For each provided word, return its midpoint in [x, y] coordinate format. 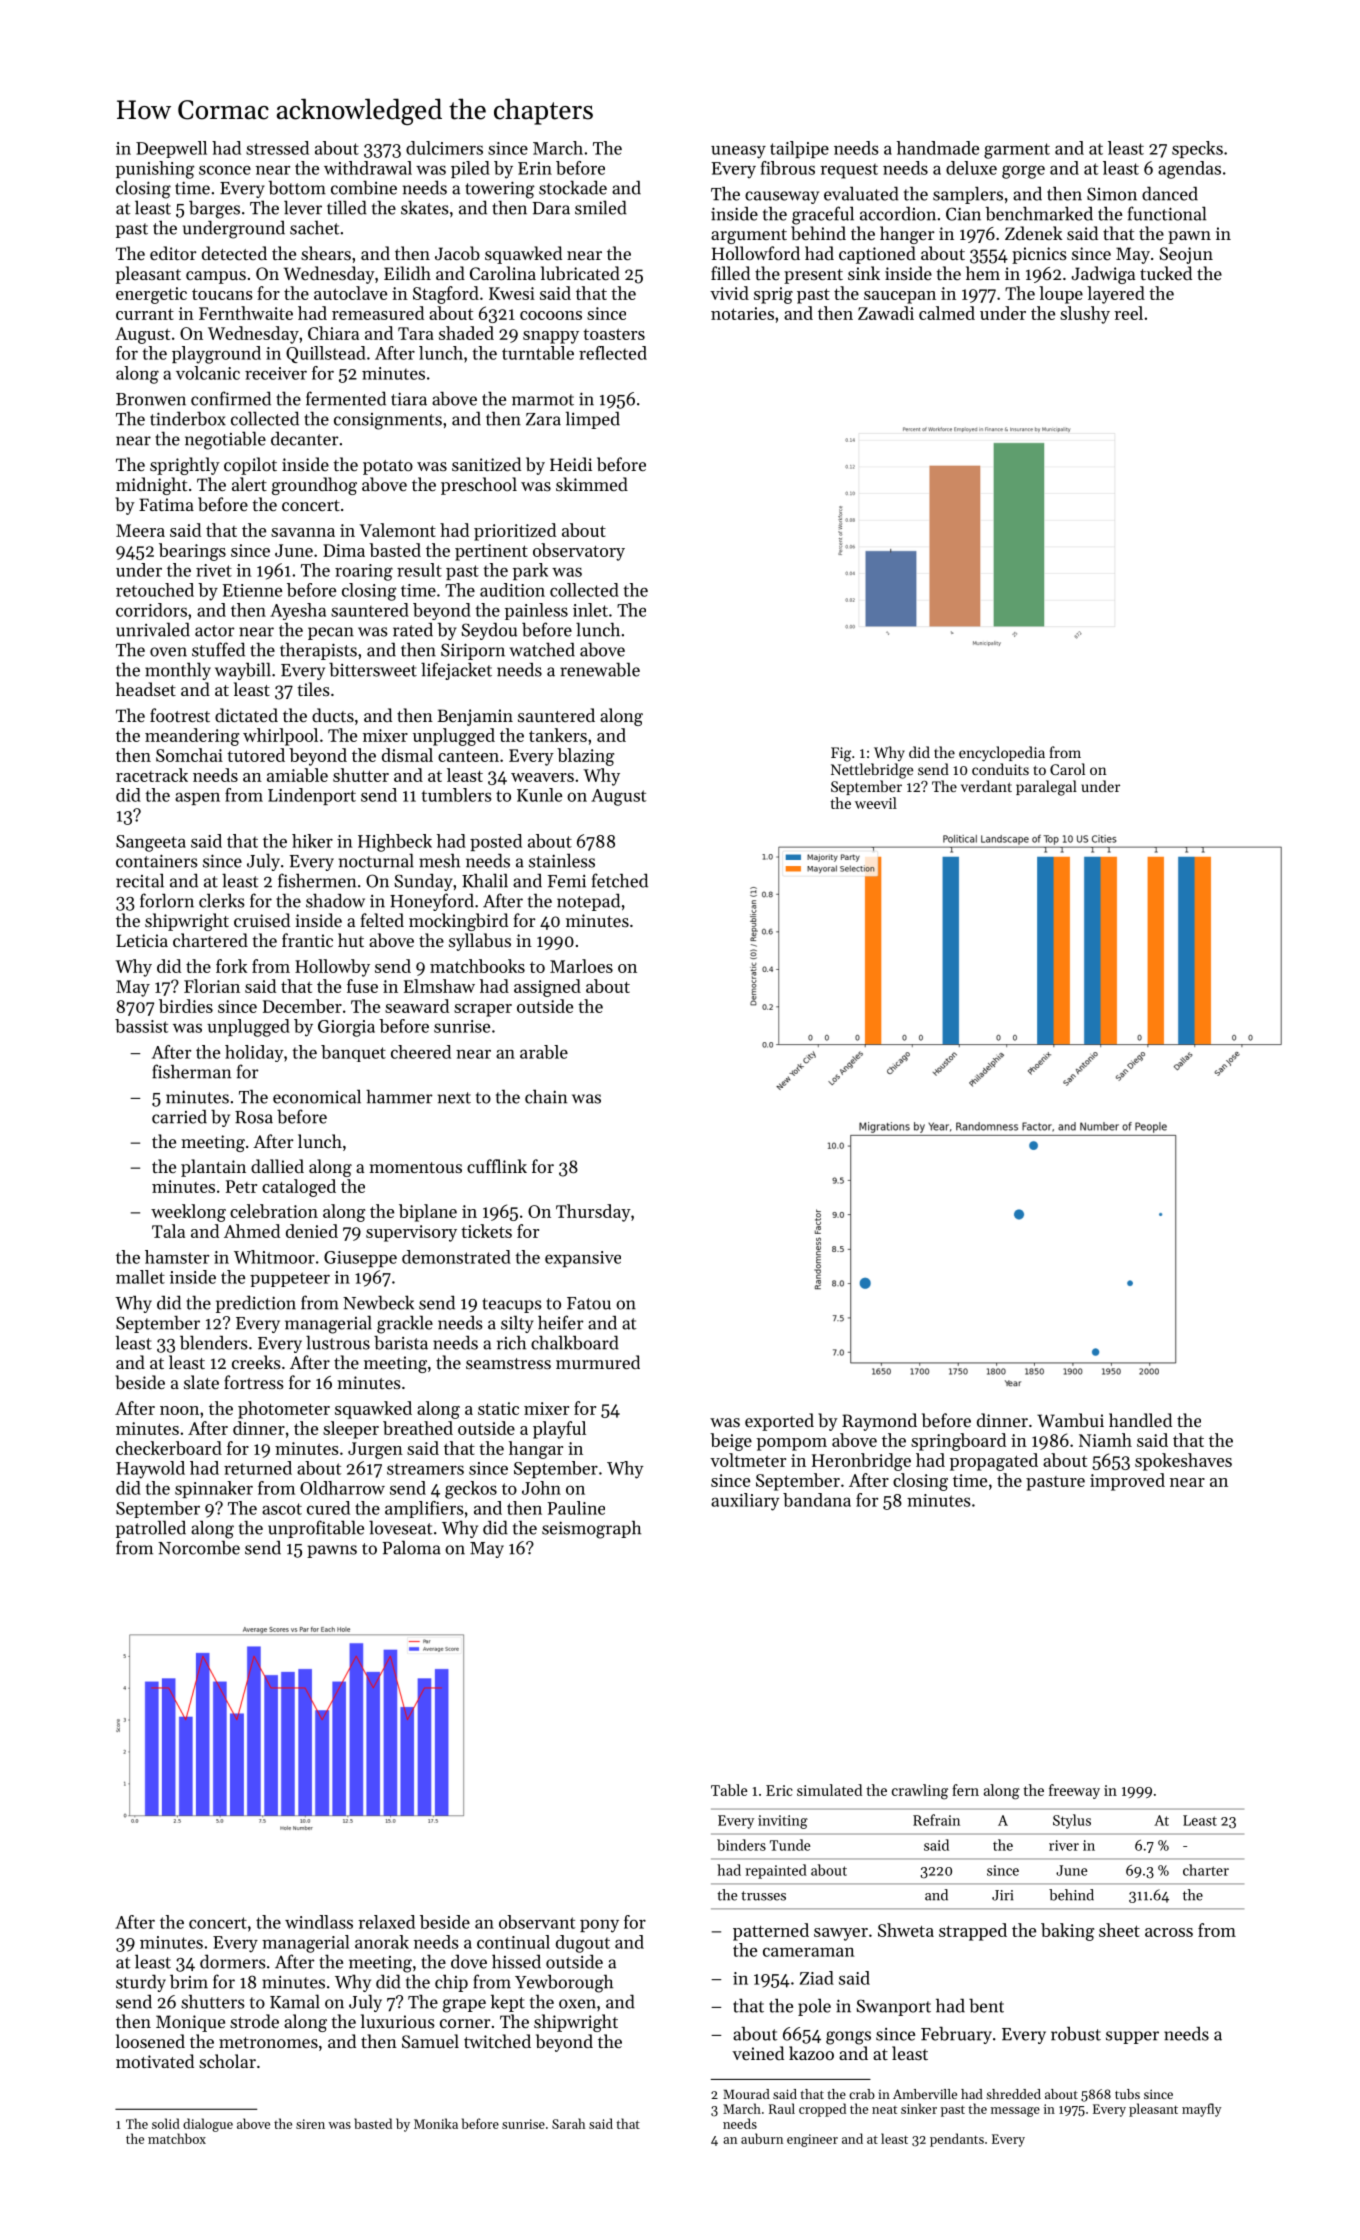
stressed [277, 148]
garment [1017, 151]
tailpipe [799, 149]
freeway [1074, 1791]
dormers [233, 1961]
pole [814, 2007]
